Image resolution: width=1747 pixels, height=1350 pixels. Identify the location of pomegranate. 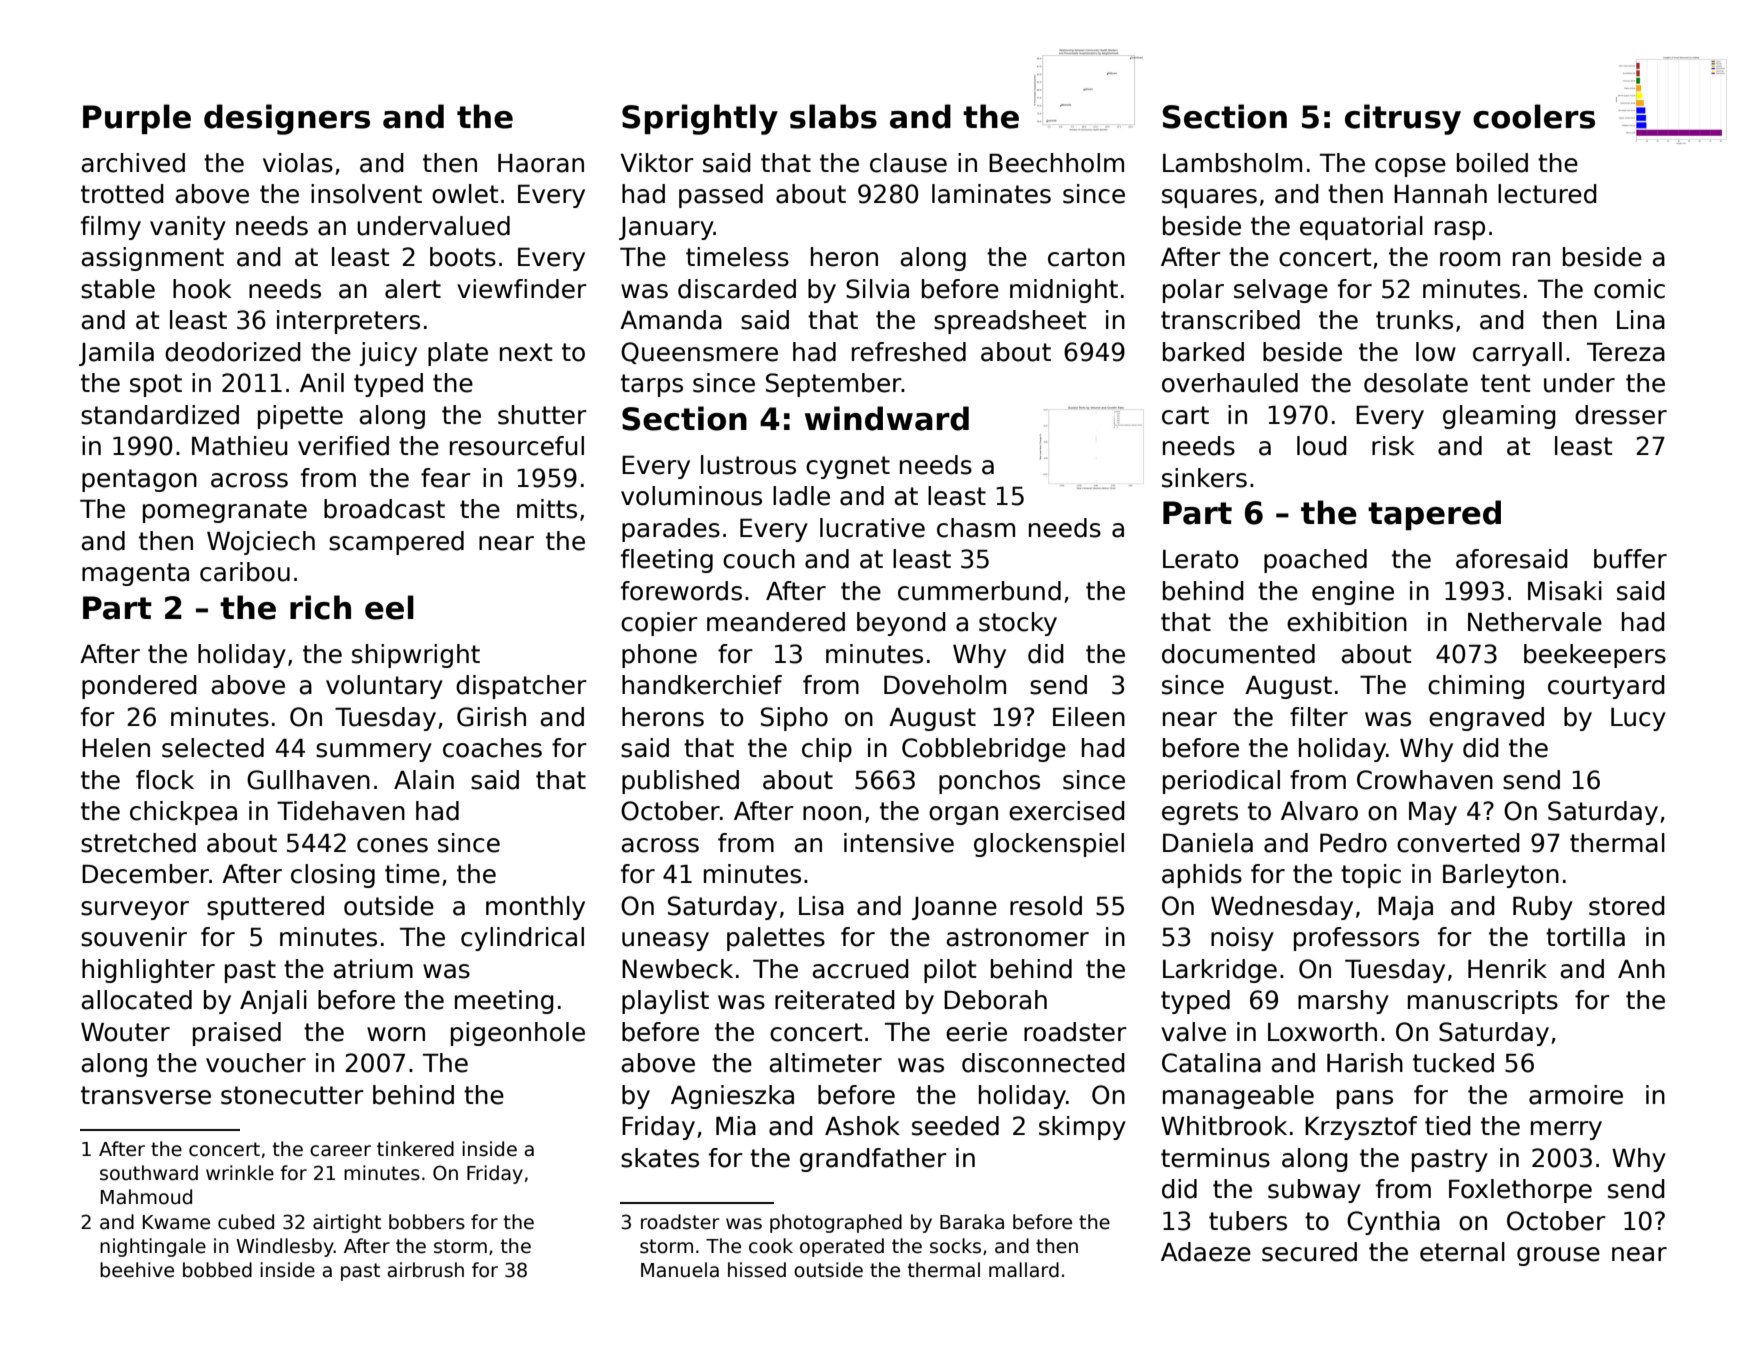
(225, 511).
